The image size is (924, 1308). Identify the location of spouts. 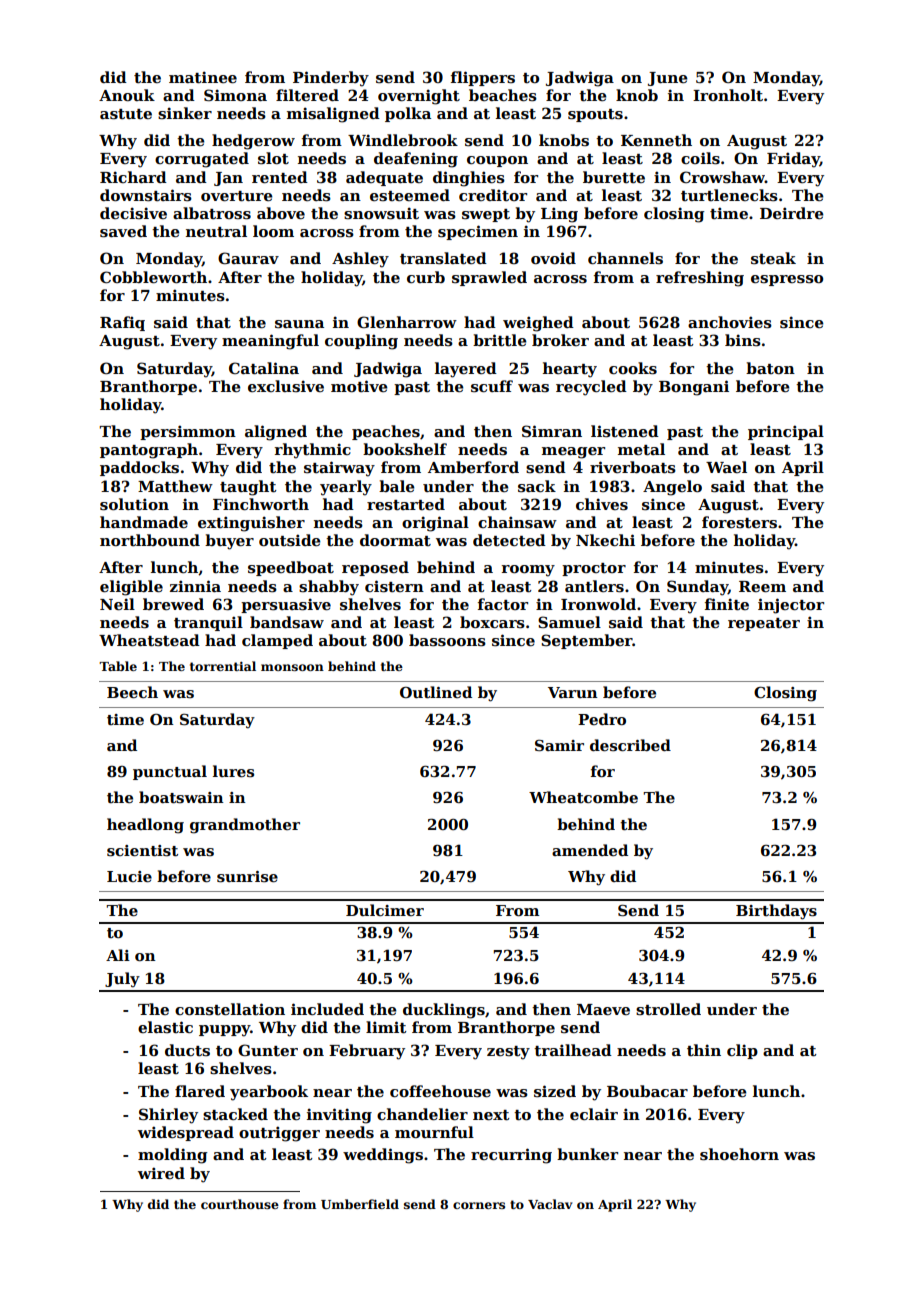
(595, 115).
